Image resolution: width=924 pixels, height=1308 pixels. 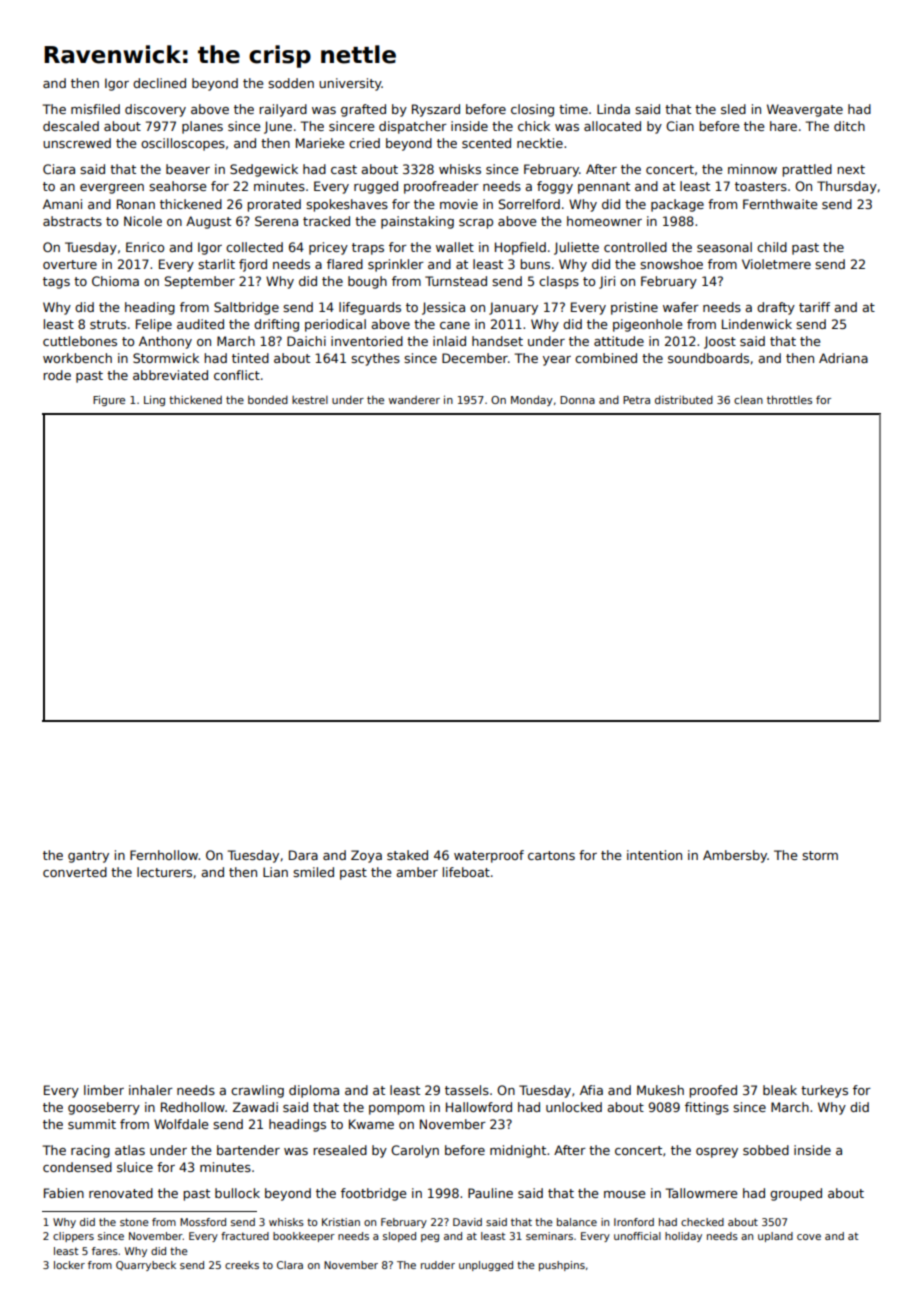 What do you see at coordinates (683, 1237) in the page?
I see `holiday` at bounding box center [683, 1237].
